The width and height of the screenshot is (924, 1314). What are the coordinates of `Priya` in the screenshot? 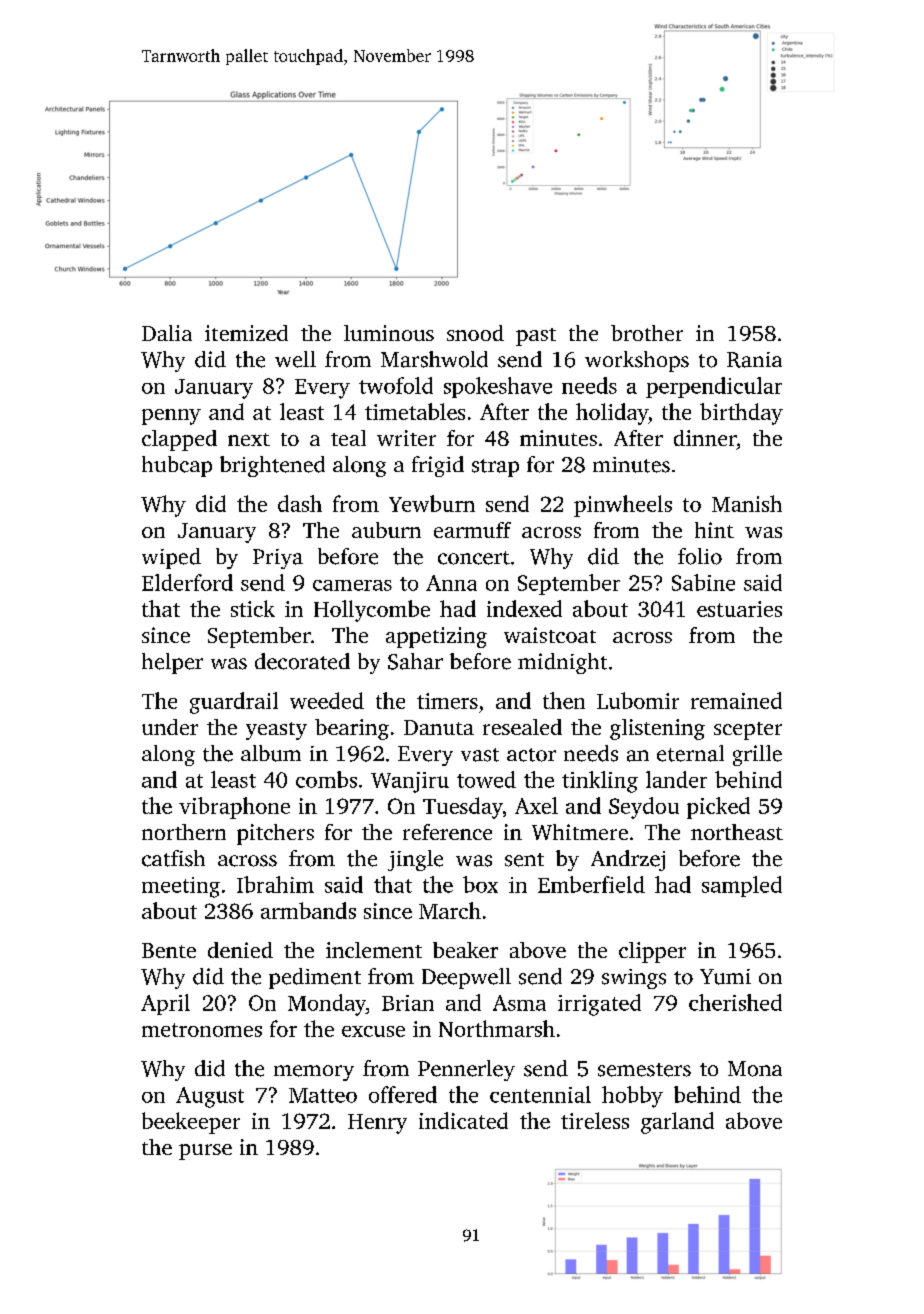 It's located at (278, 559).
